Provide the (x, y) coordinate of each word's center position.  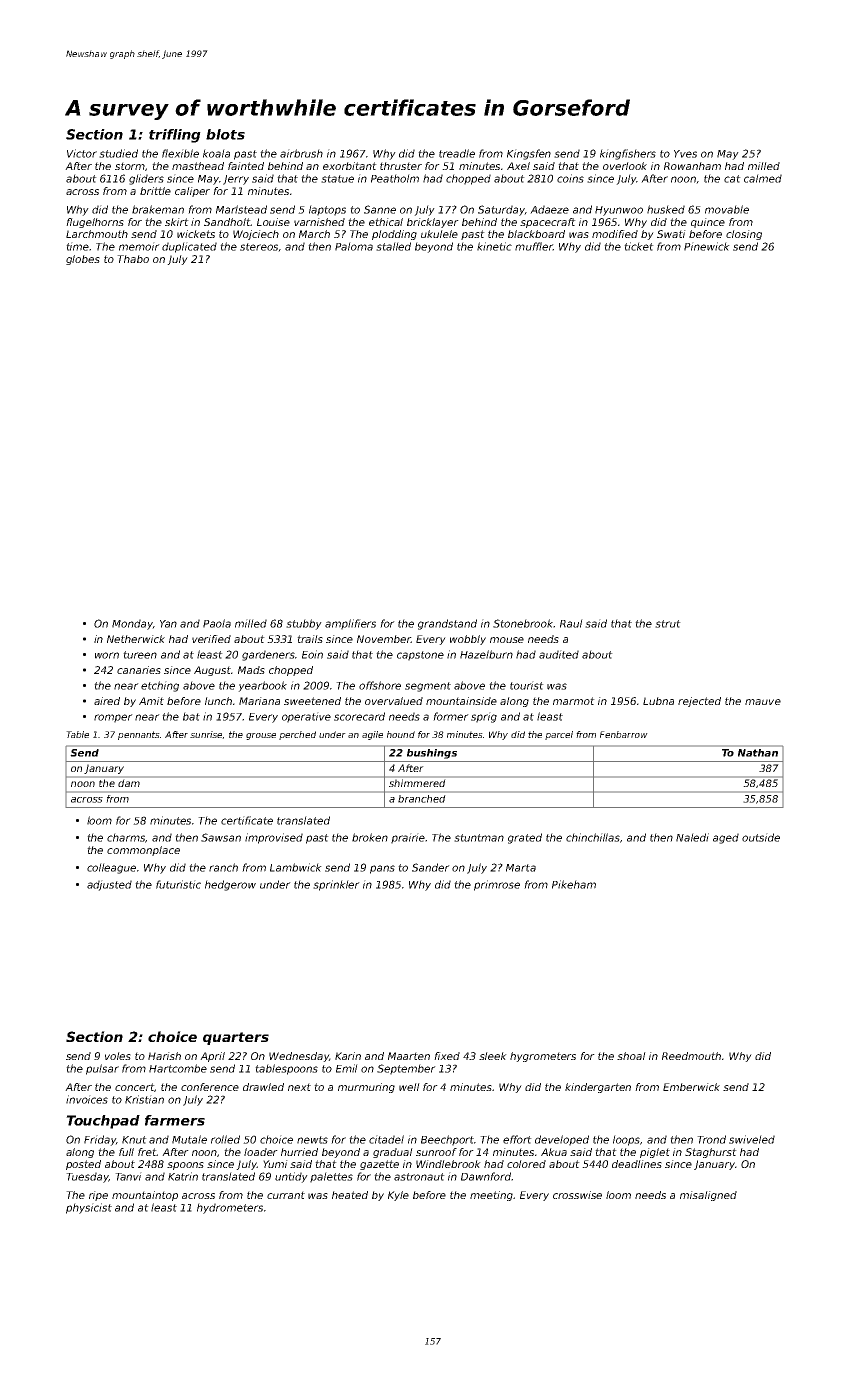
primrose (497, 885)
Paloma (354, 246)
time (78, 246)
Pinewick (707, 246)
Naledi (692, 837)
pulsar (102, 1069)
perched (297, 735)
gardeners (268, 655)
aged (726, 838)
